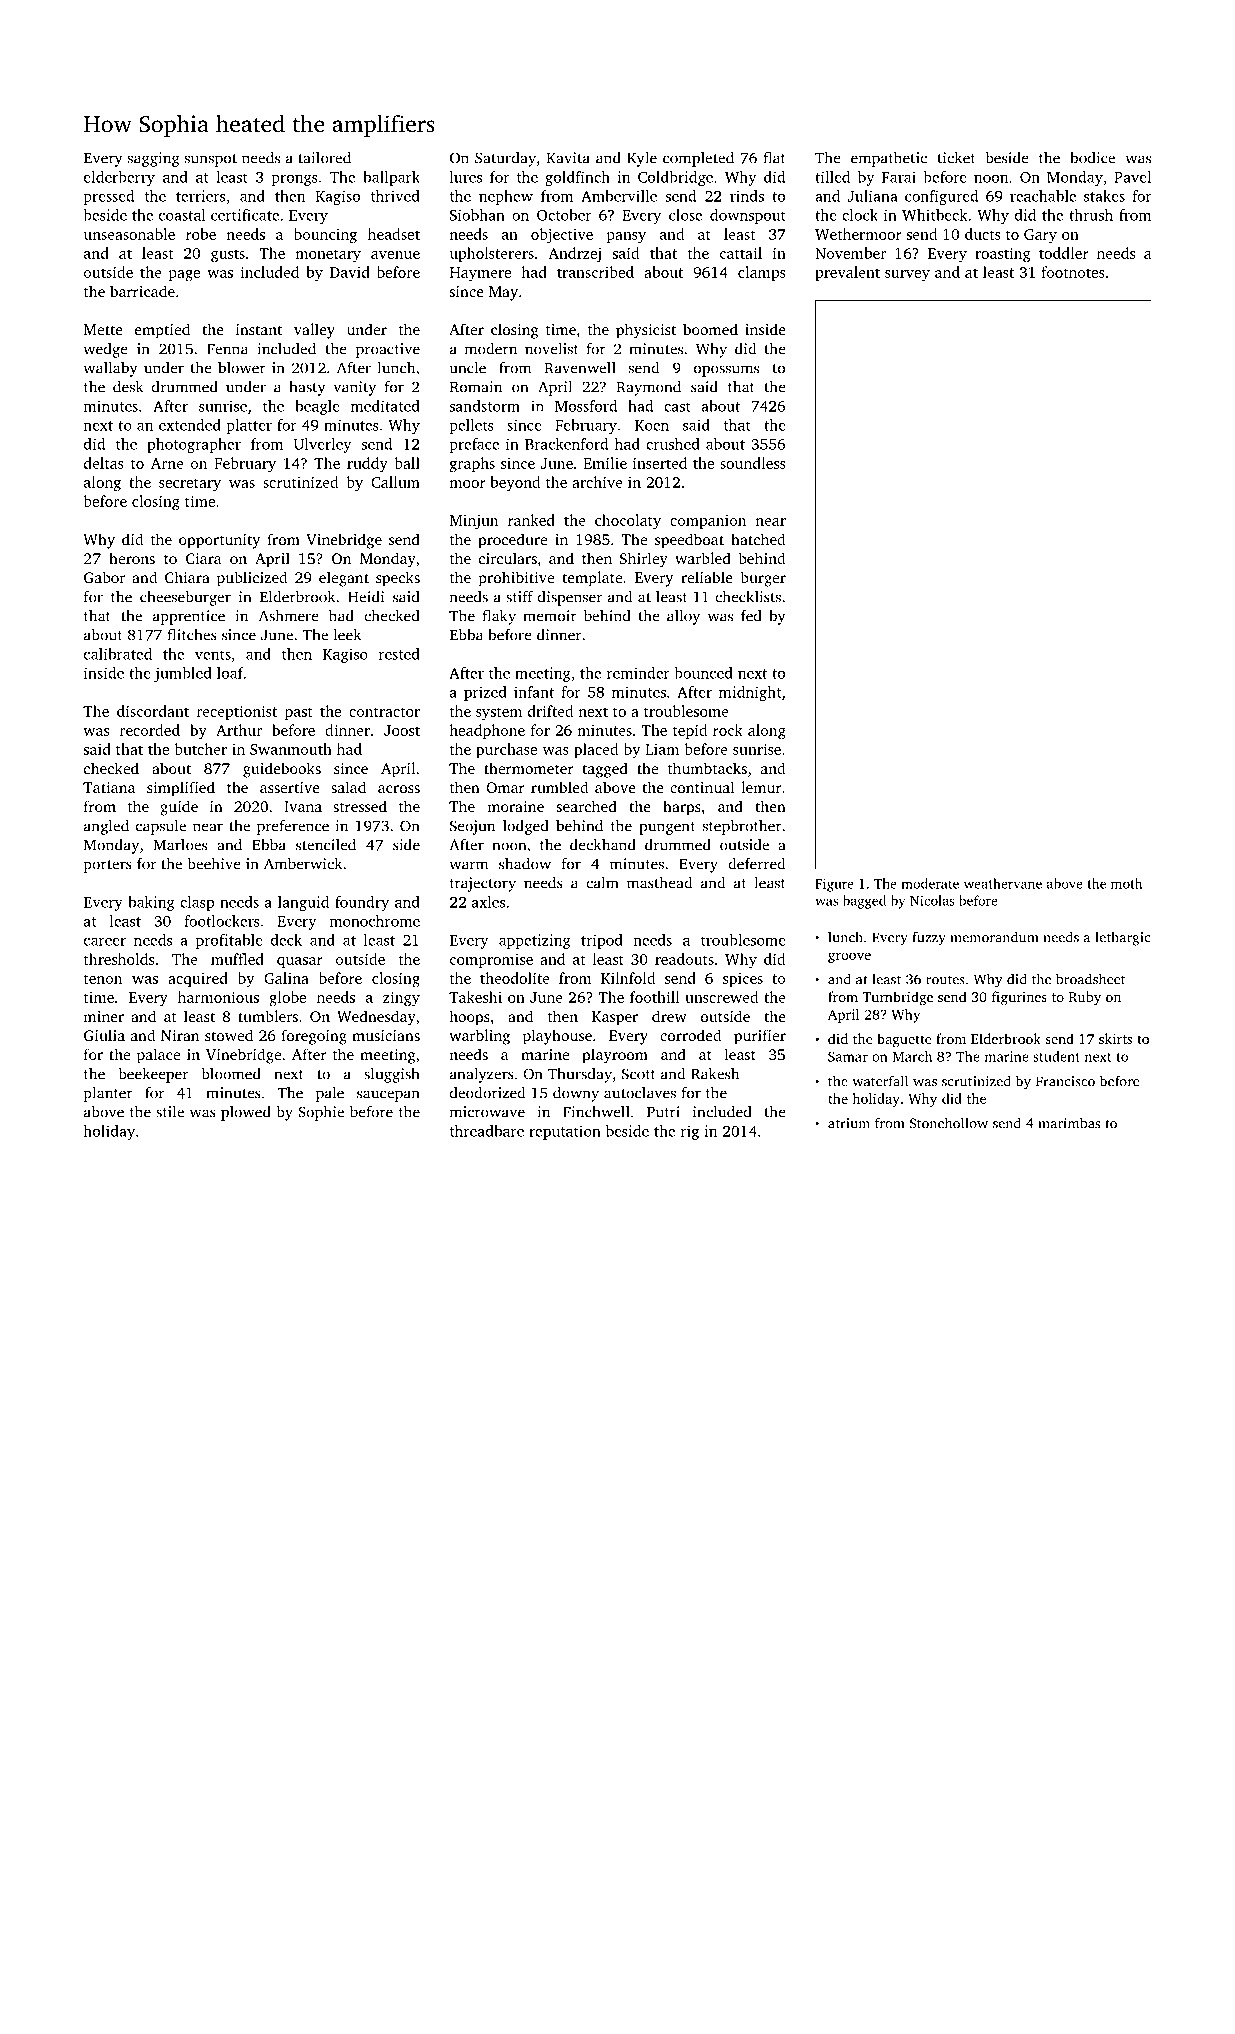 Image resolution: width=1235 pixels, height=2034 pixels. I want to click on Takeshi, so click(475, 997).
